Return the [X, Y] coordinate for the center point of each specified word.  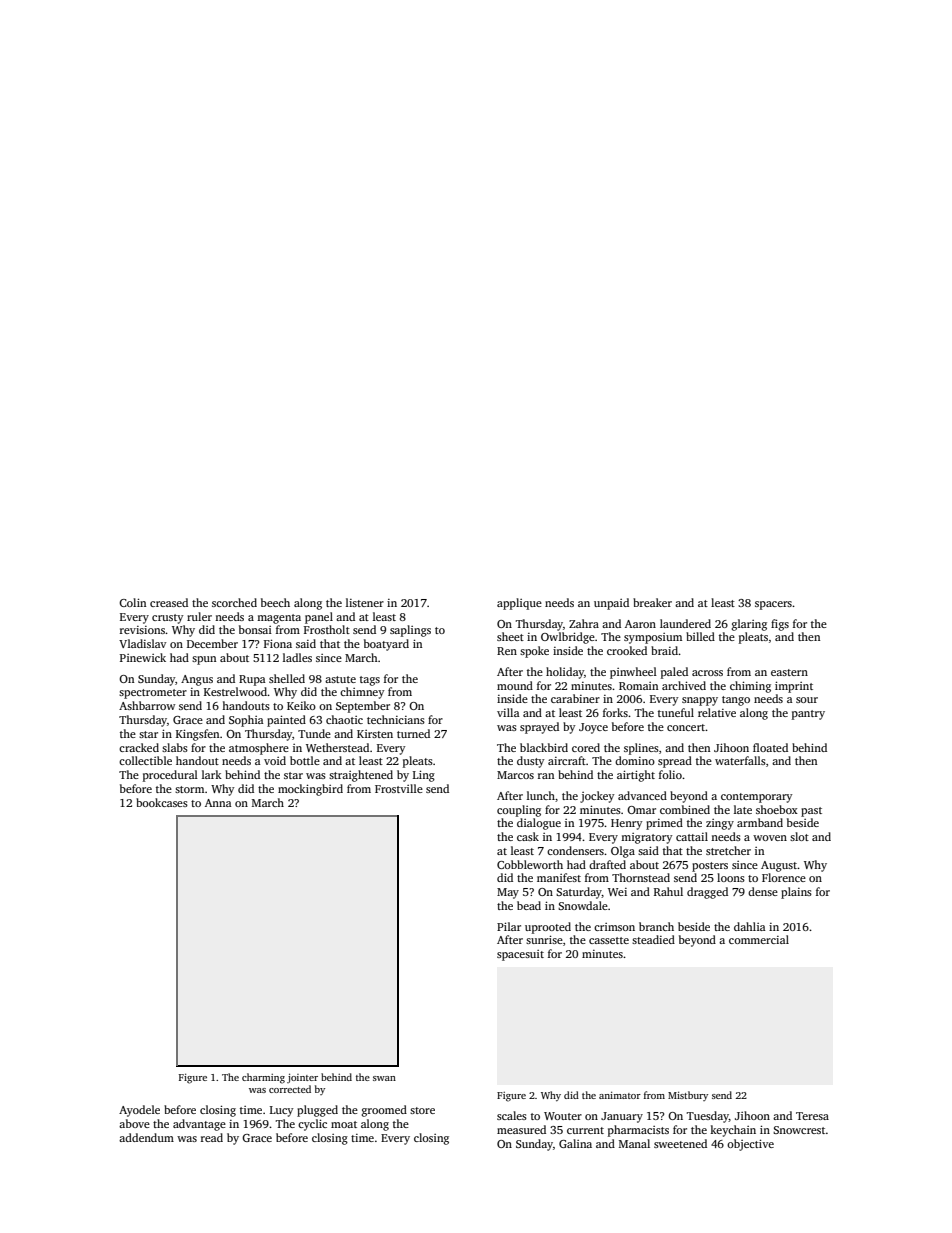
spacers [773, 605]
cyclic [312, 1125]
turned [413, 733]
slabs [175, 747]
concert [686, 727]
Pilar [509, 926]
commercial [759, 939]
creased [169, 602]
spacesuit [520, 955]
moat [344, 1124]
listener [365, 602]
